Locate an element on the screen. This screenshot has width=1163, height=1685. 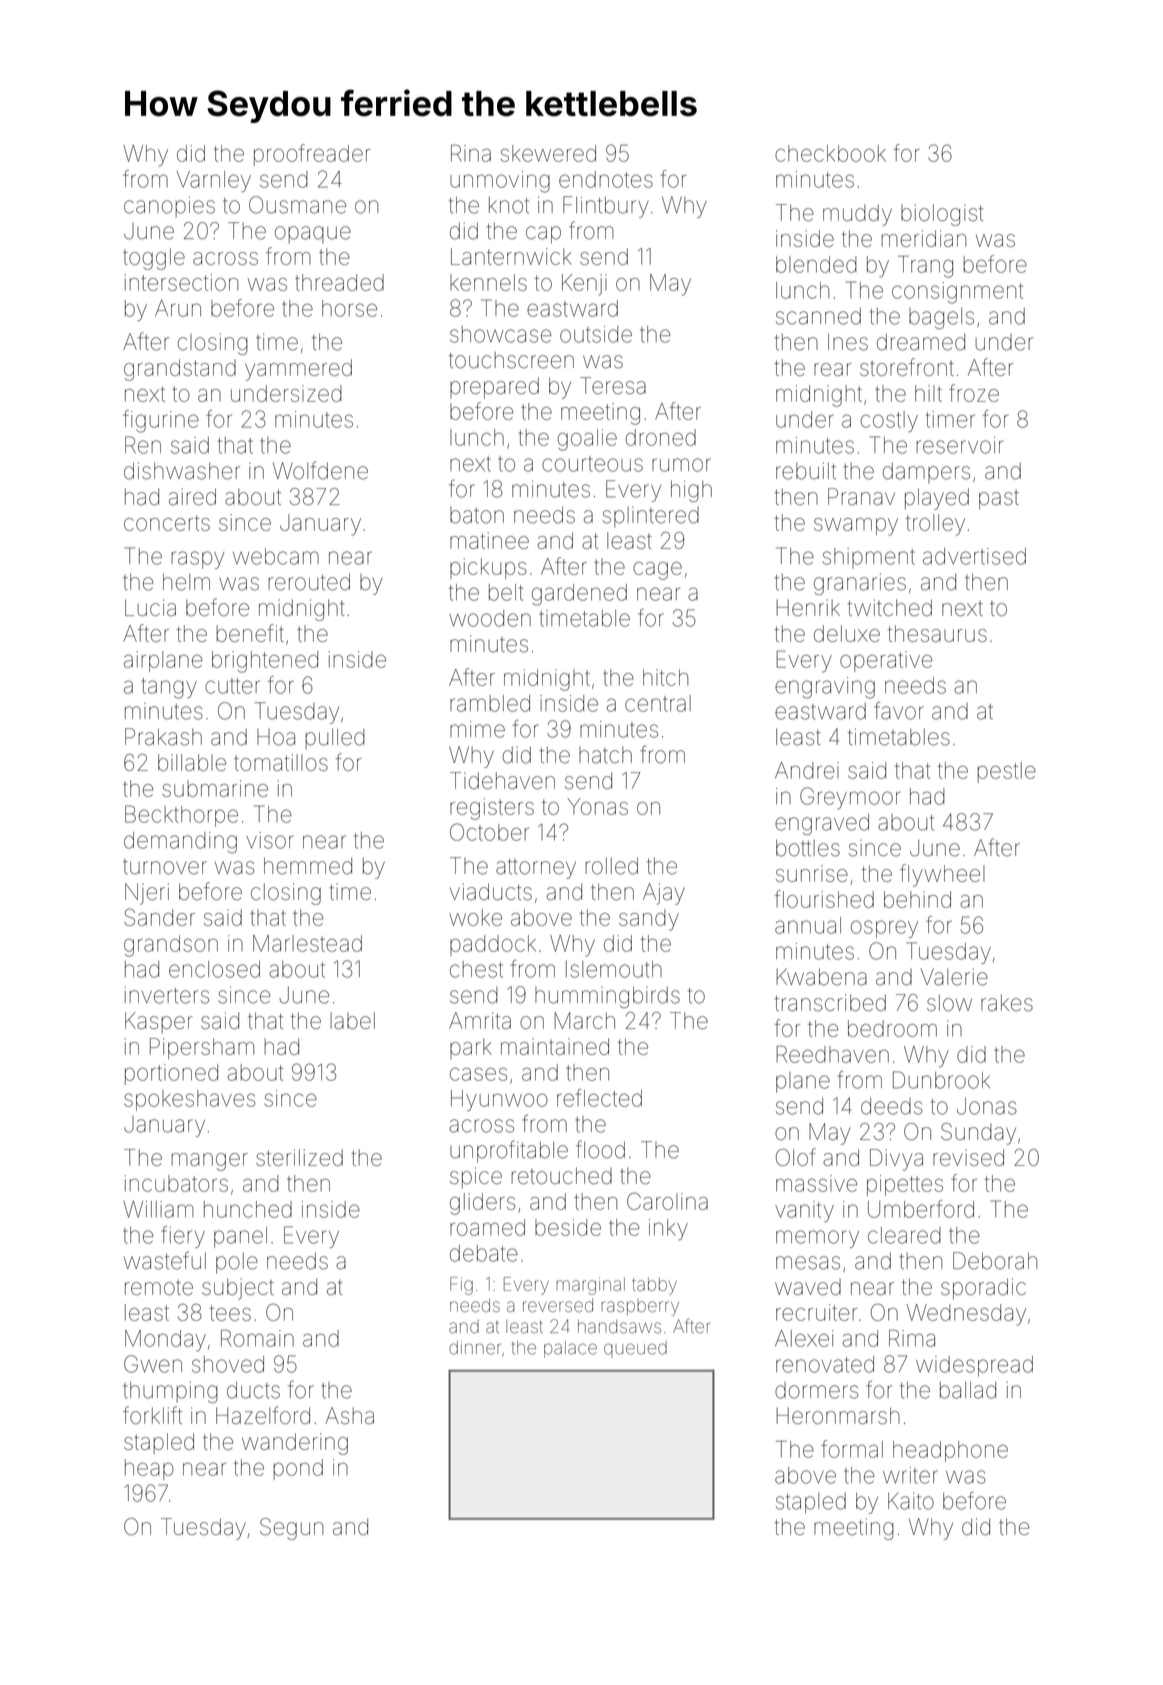
unmoving is located at coordinates (500, 182).
